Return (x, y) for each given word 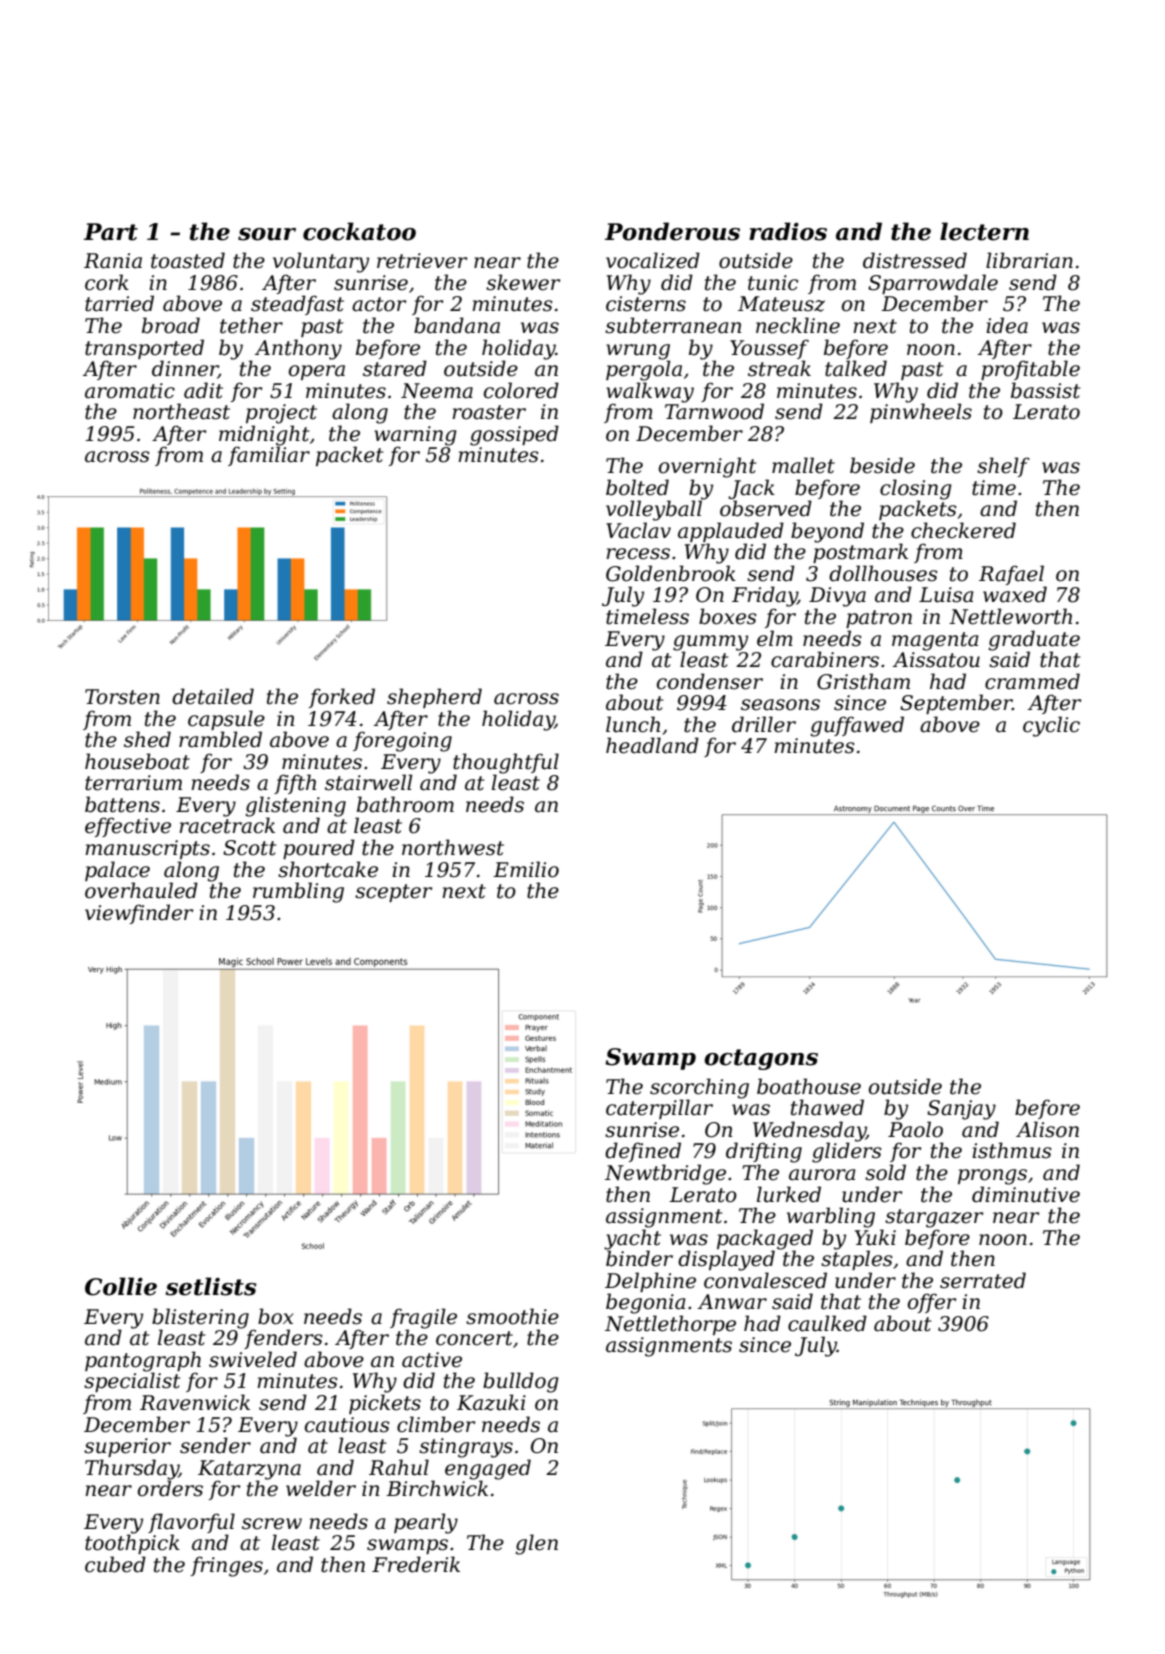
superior (127, 1447)
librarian (1029, 260)
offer (932, 1303)
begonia (645, 1303)
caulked (827, 1323)
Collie (121, 1286)
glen (536, 1544)
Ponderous (672, 231)
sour (267, 234)
